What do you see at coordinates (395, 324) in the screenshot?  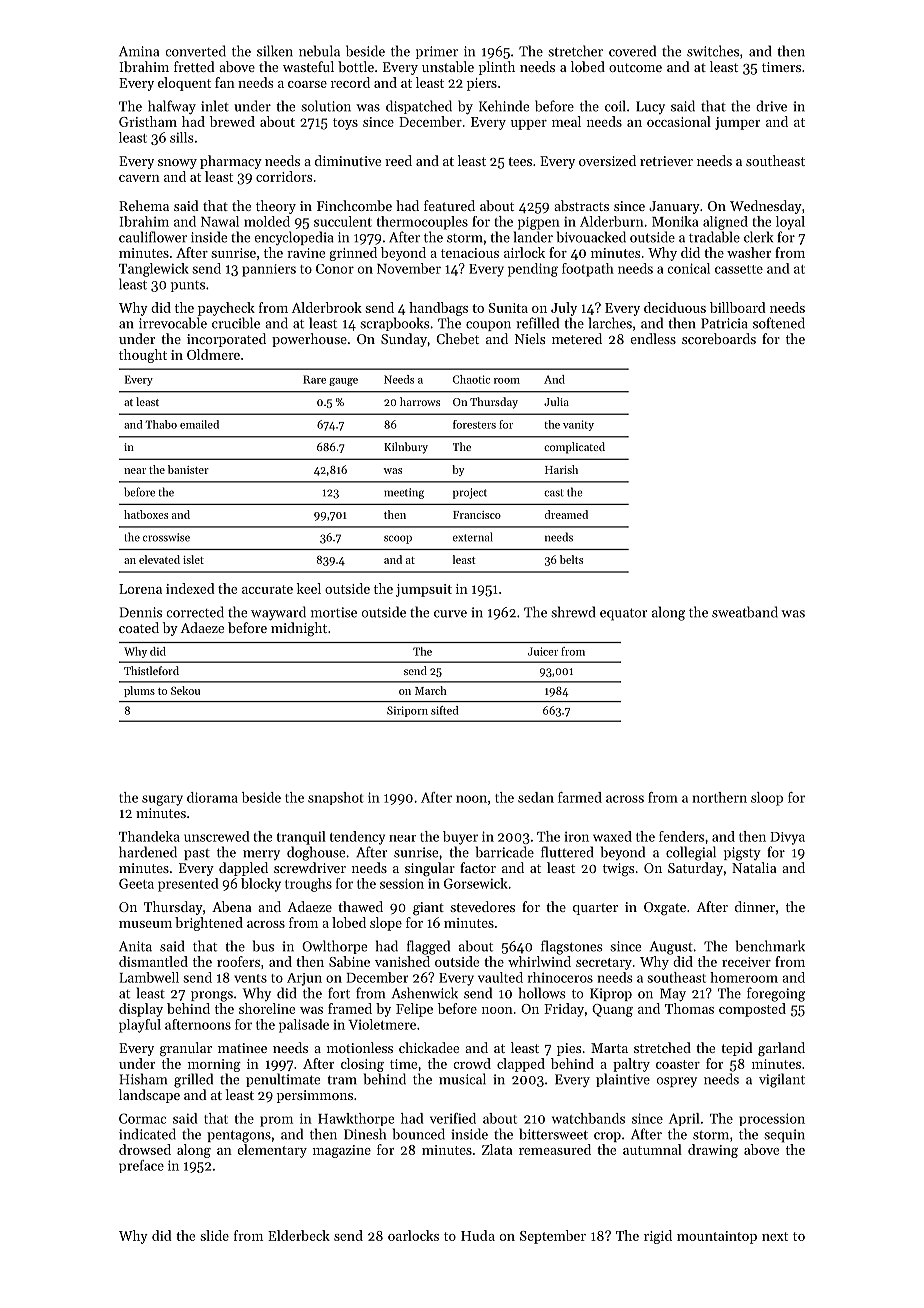 I see `scrapbooks` at bounding box center [395, 324].
